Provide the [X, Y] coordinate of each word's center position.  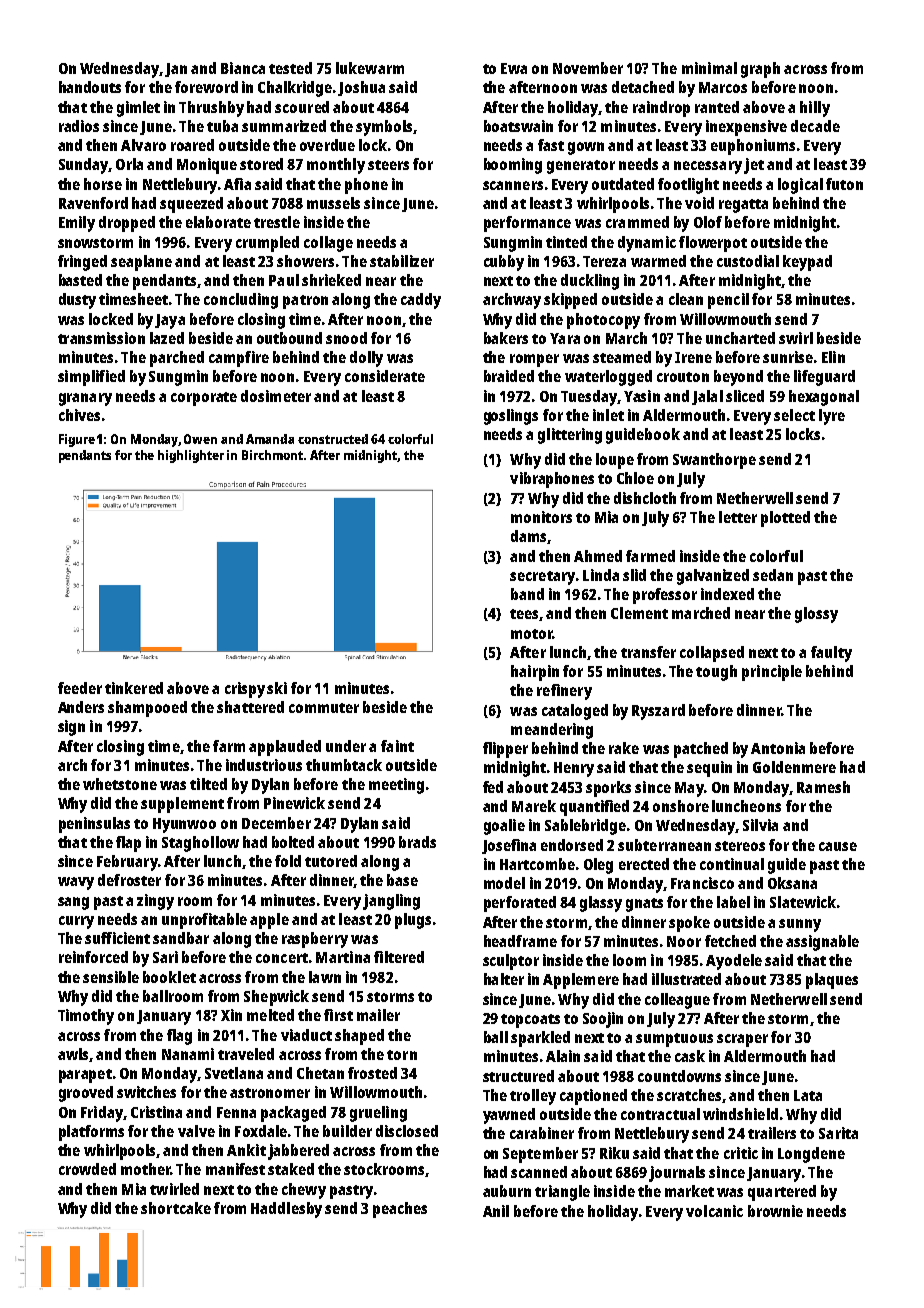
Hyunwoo [184, 825]
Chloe [635, 478]
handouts [90, 87]
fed [493, 787]
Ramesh [823, 787]
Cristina [156, 1112]
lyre [832, 417]
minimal [709, 68]
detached [643, 87]
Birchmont [272, 455]
